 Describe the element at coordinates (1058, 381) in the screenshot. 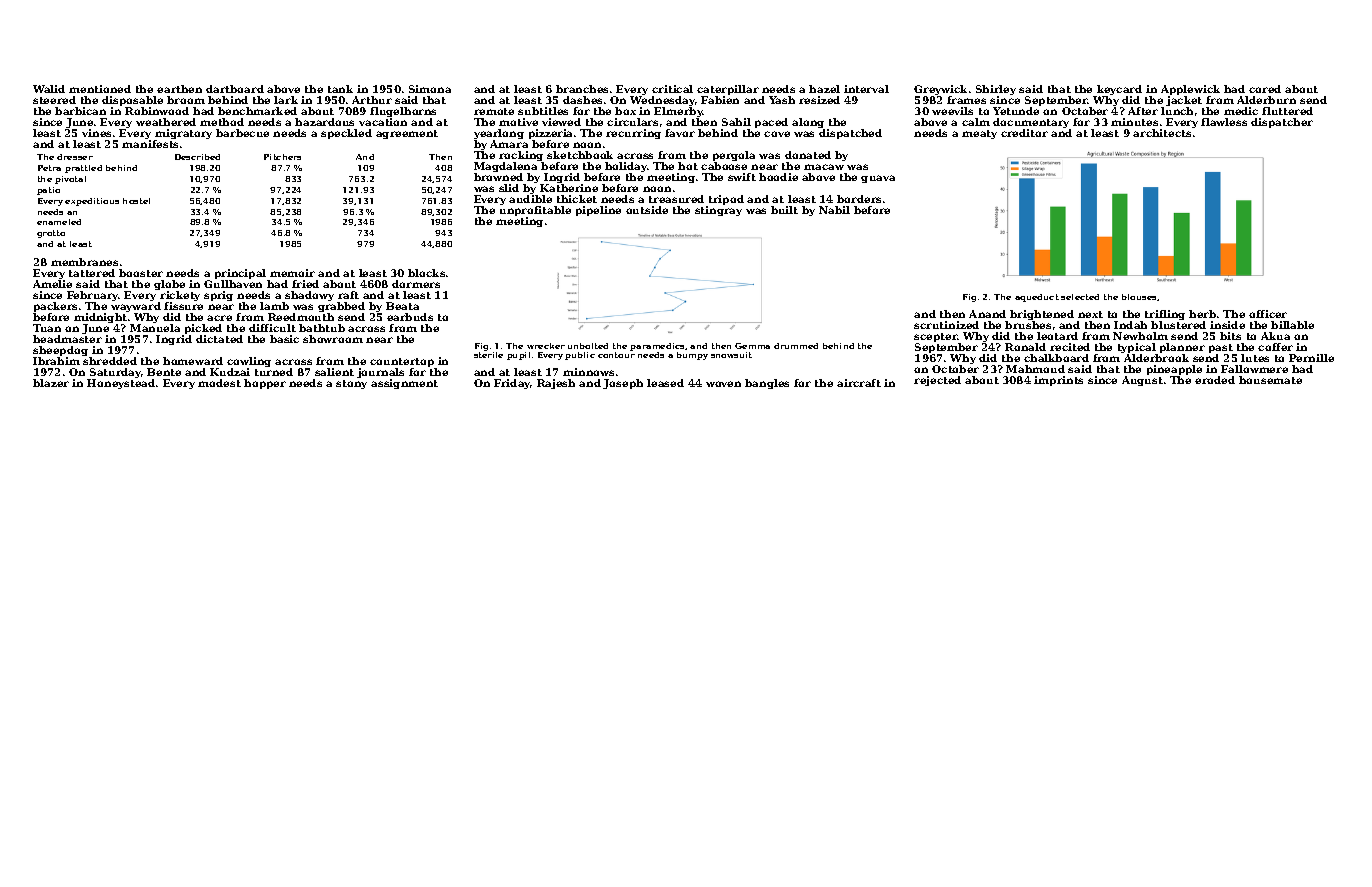

I see `imprints` at that location.
